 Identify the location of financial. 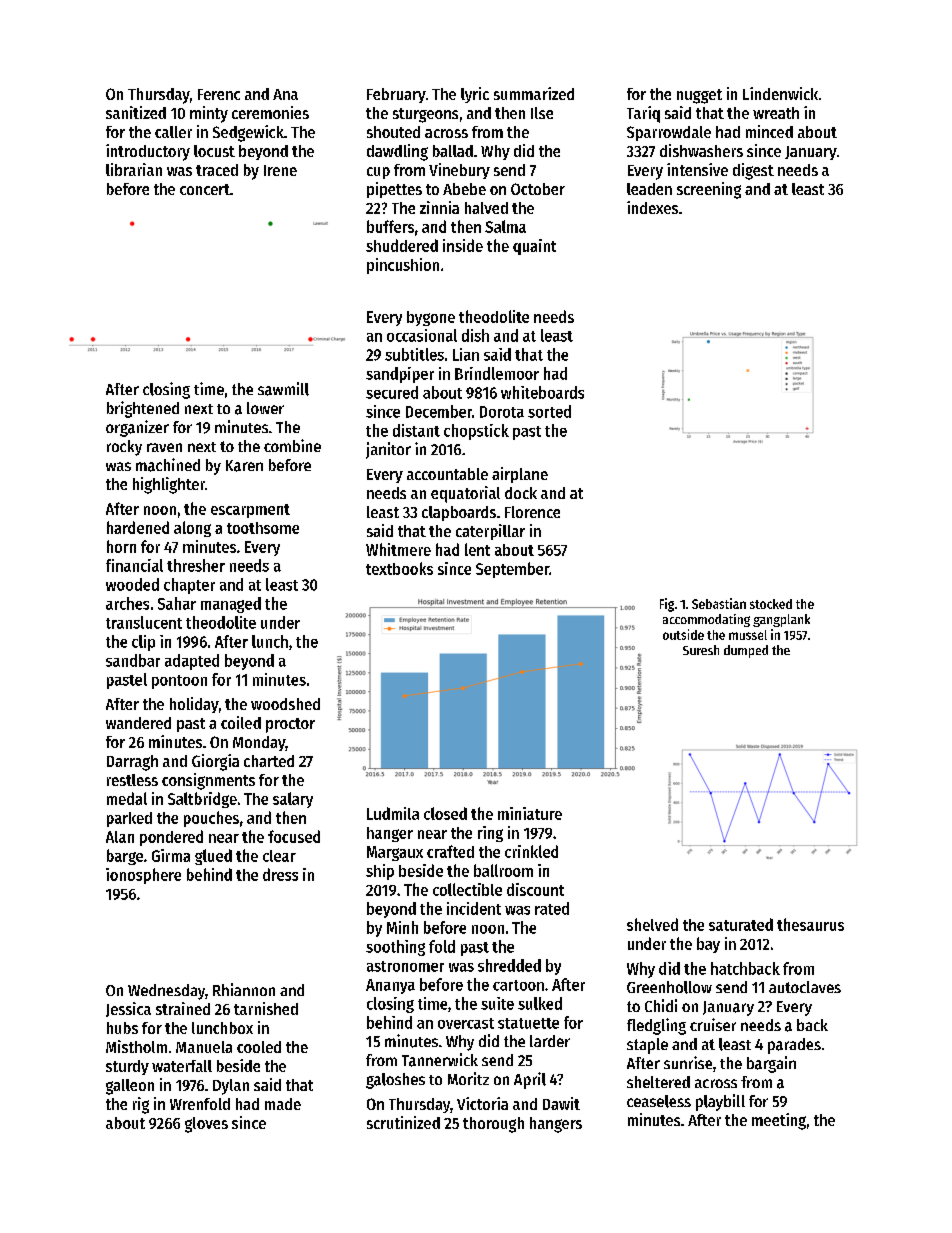
(134, 565).
